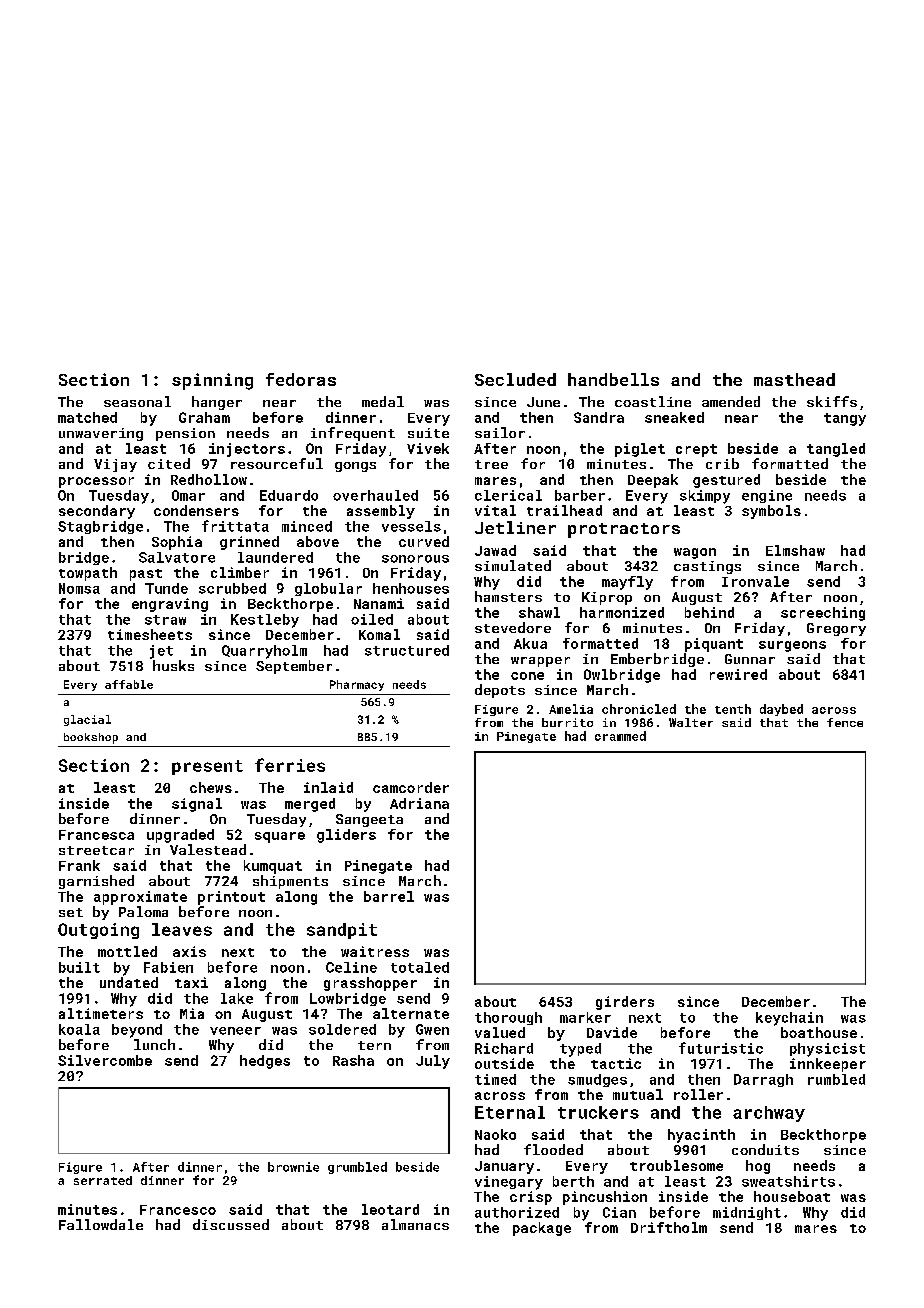  I want to click on masthead, so click(794, 379).
